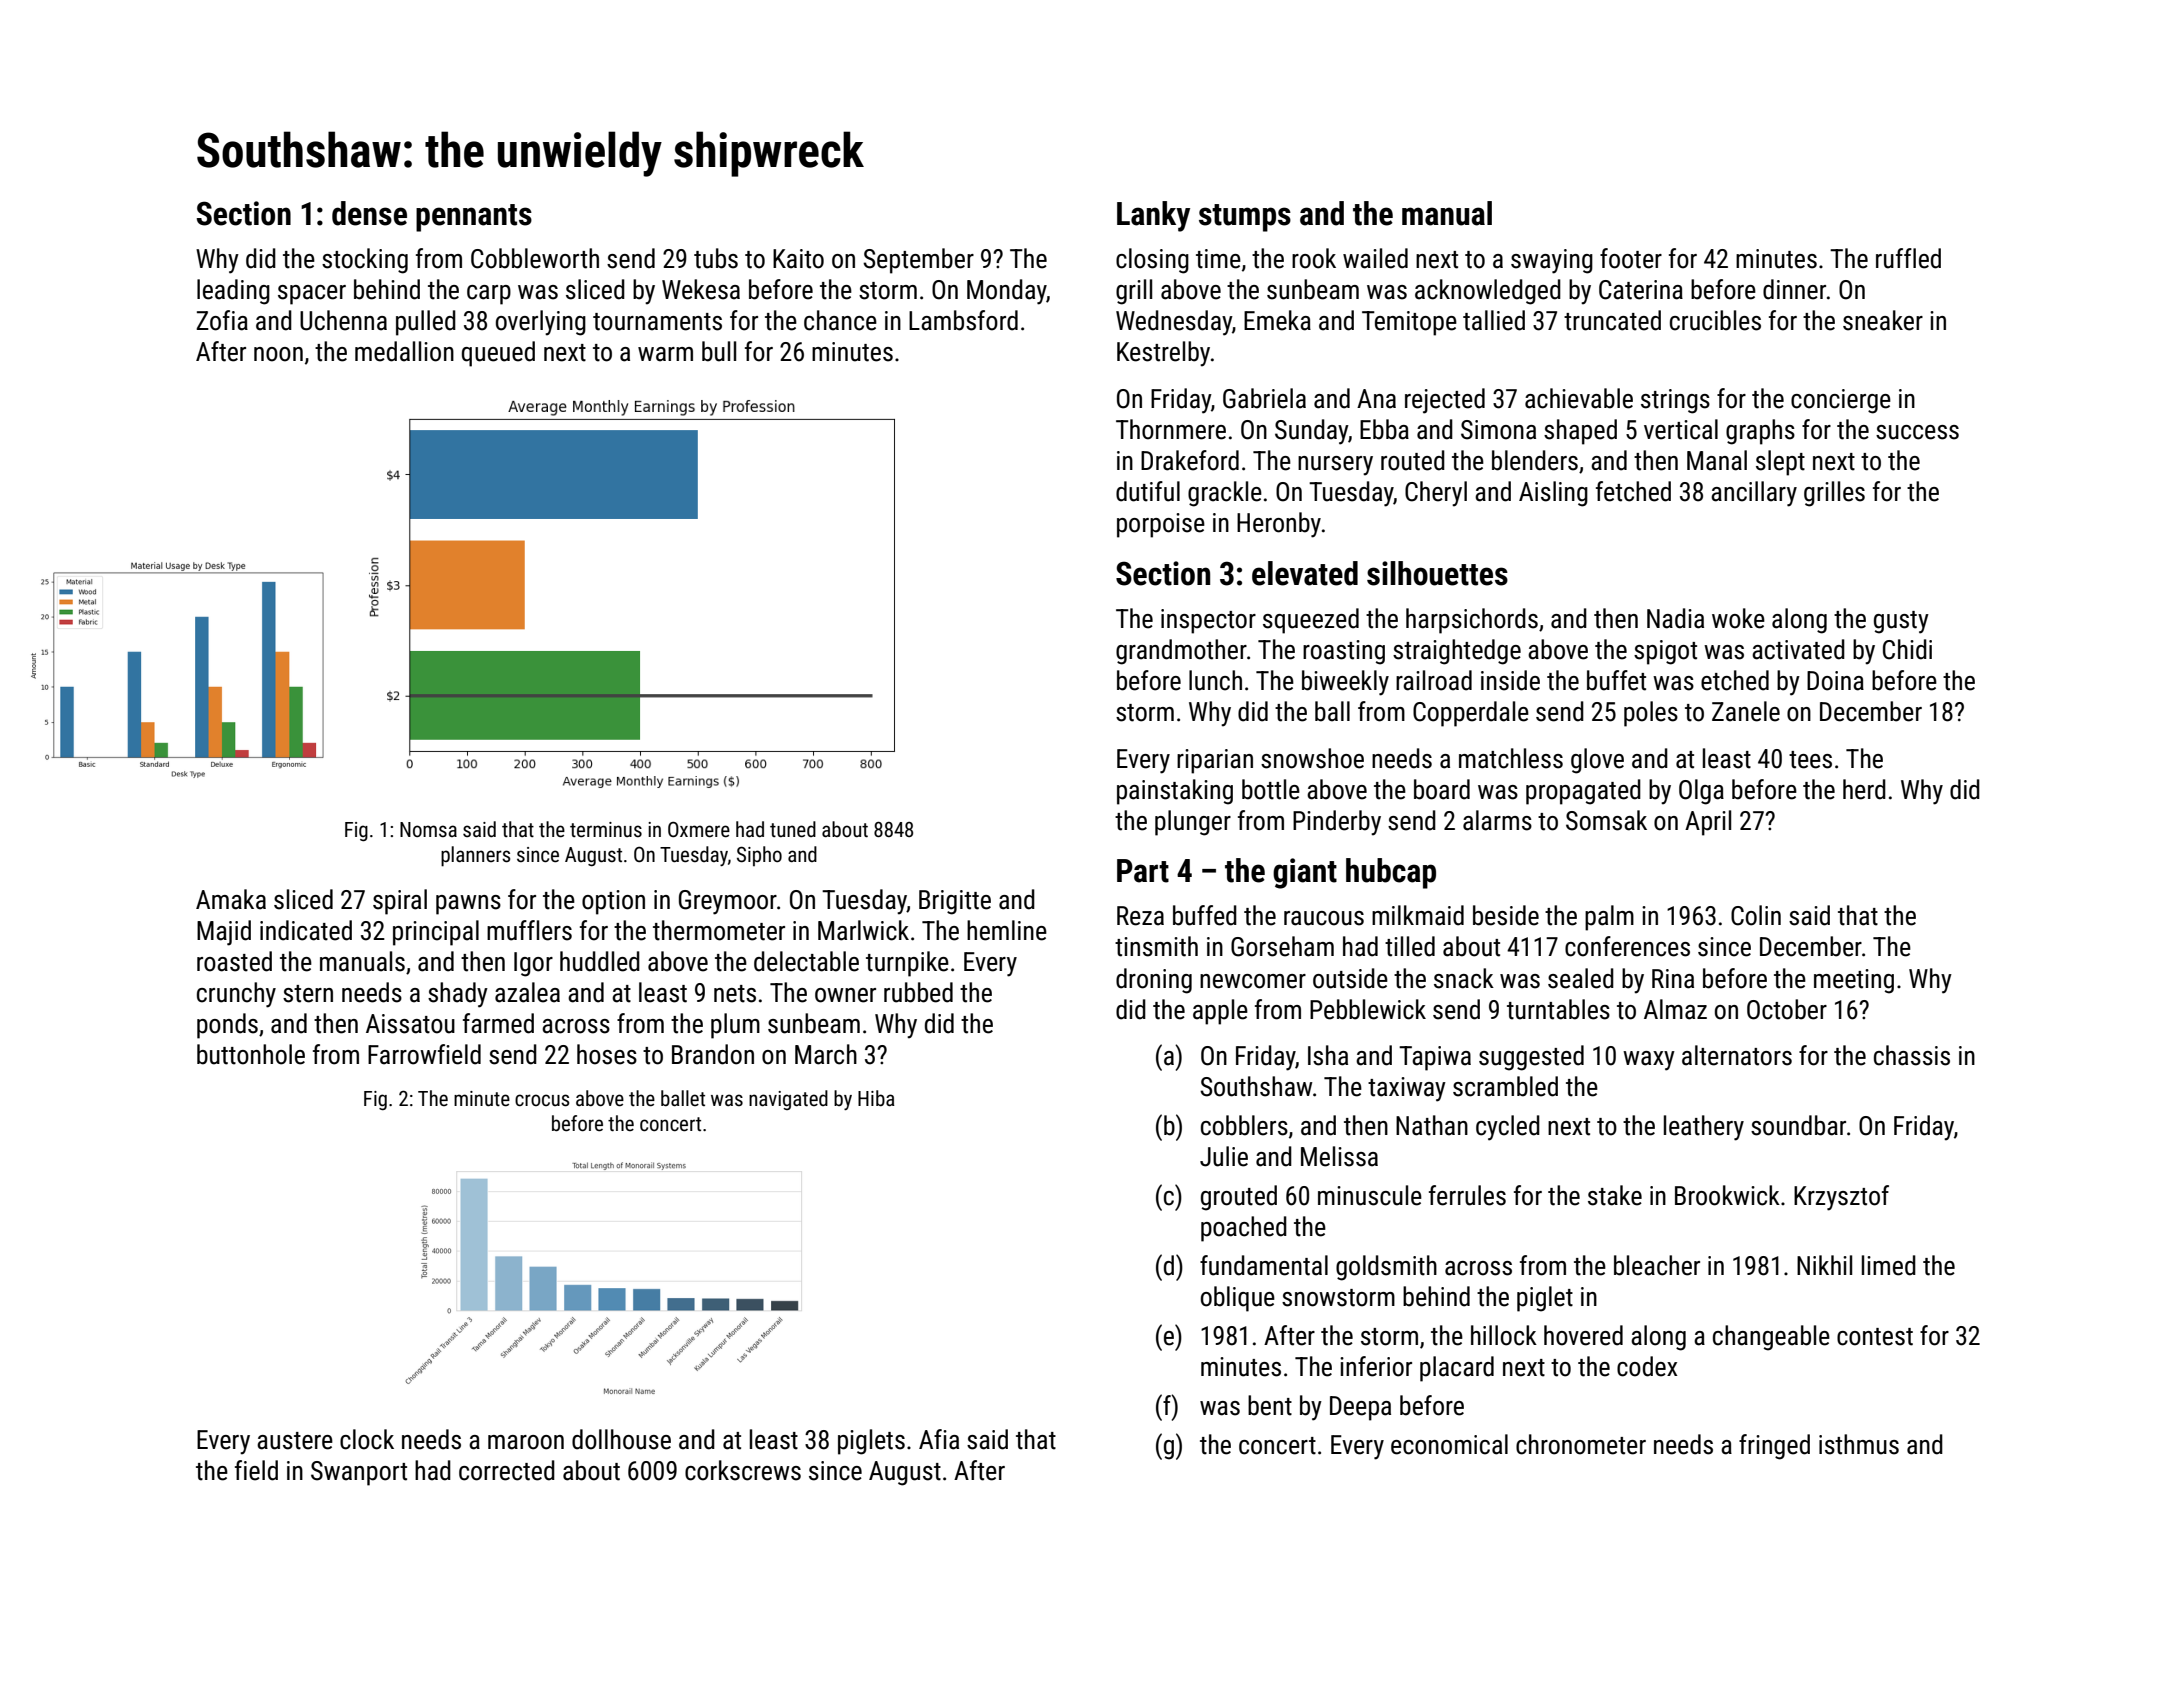  Describe the element at coordinates (498, 354) in the screenshot. I see `queued` at that location.
